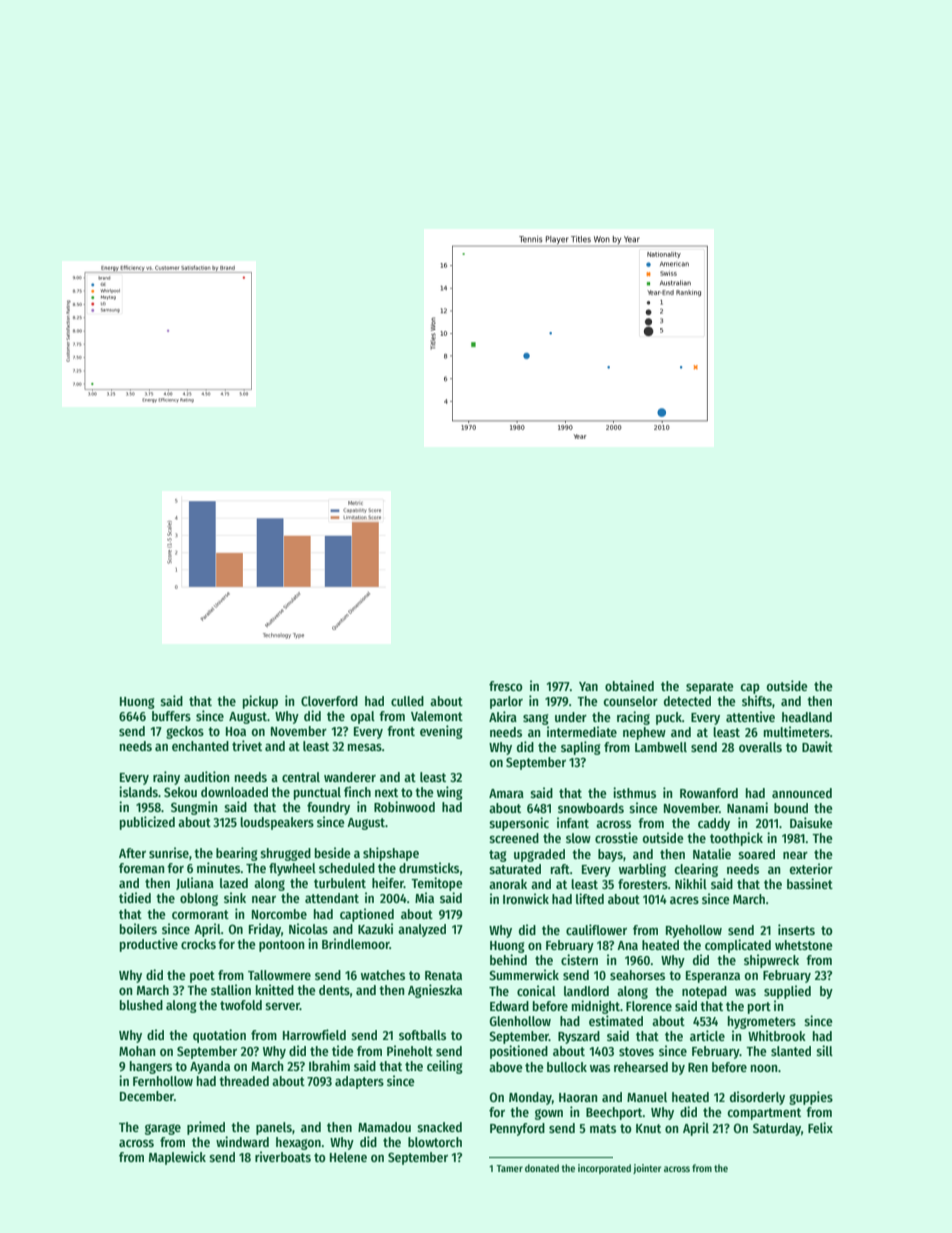  I want to click on shifts, so click(757, 700).
